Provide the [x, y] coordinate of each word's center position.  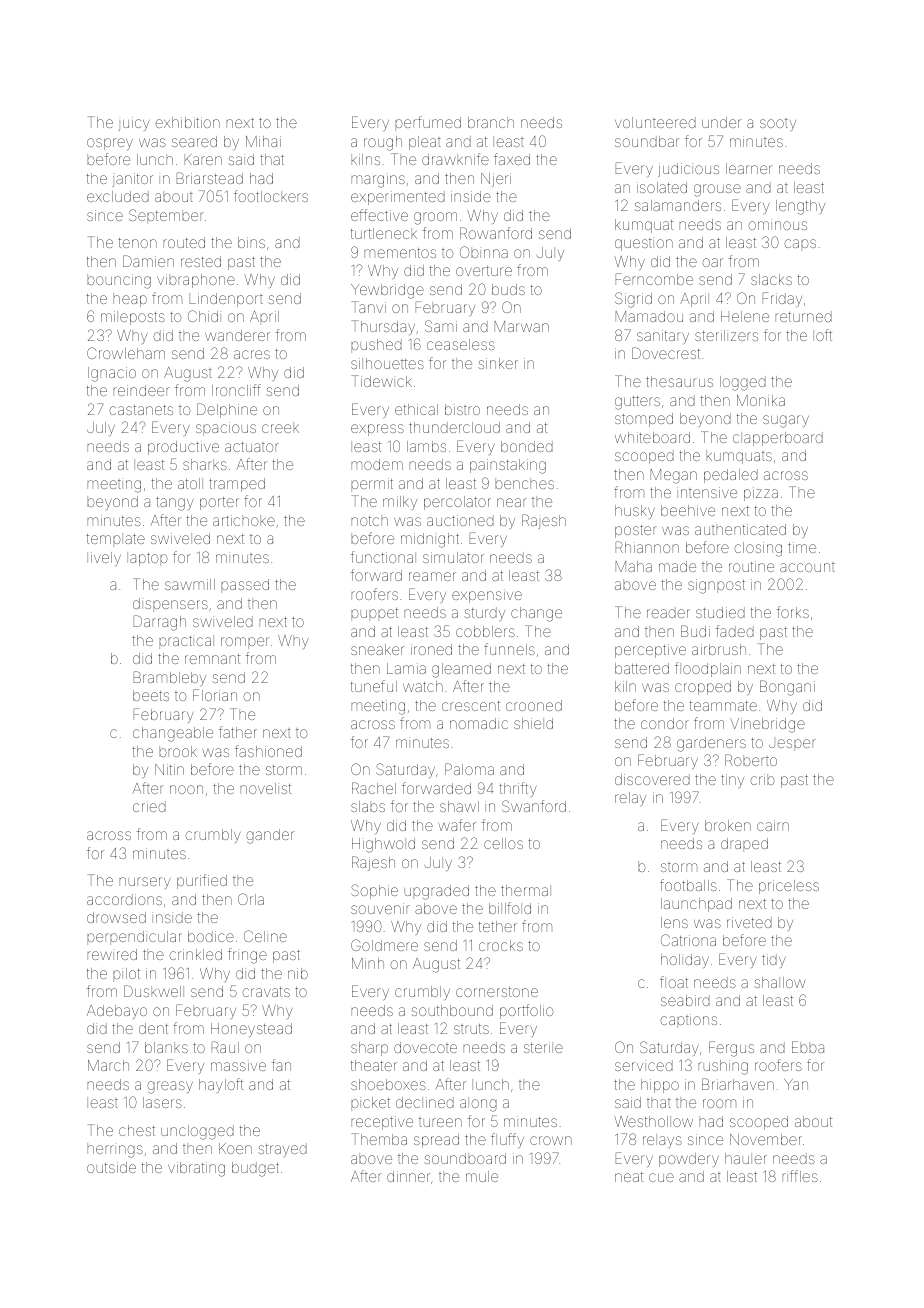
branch [491, 122]
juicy [134, 124]
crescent [471, 706]
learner [749, 168]
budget [255, 1169]
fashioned [268, 751]
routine [751, 566]
